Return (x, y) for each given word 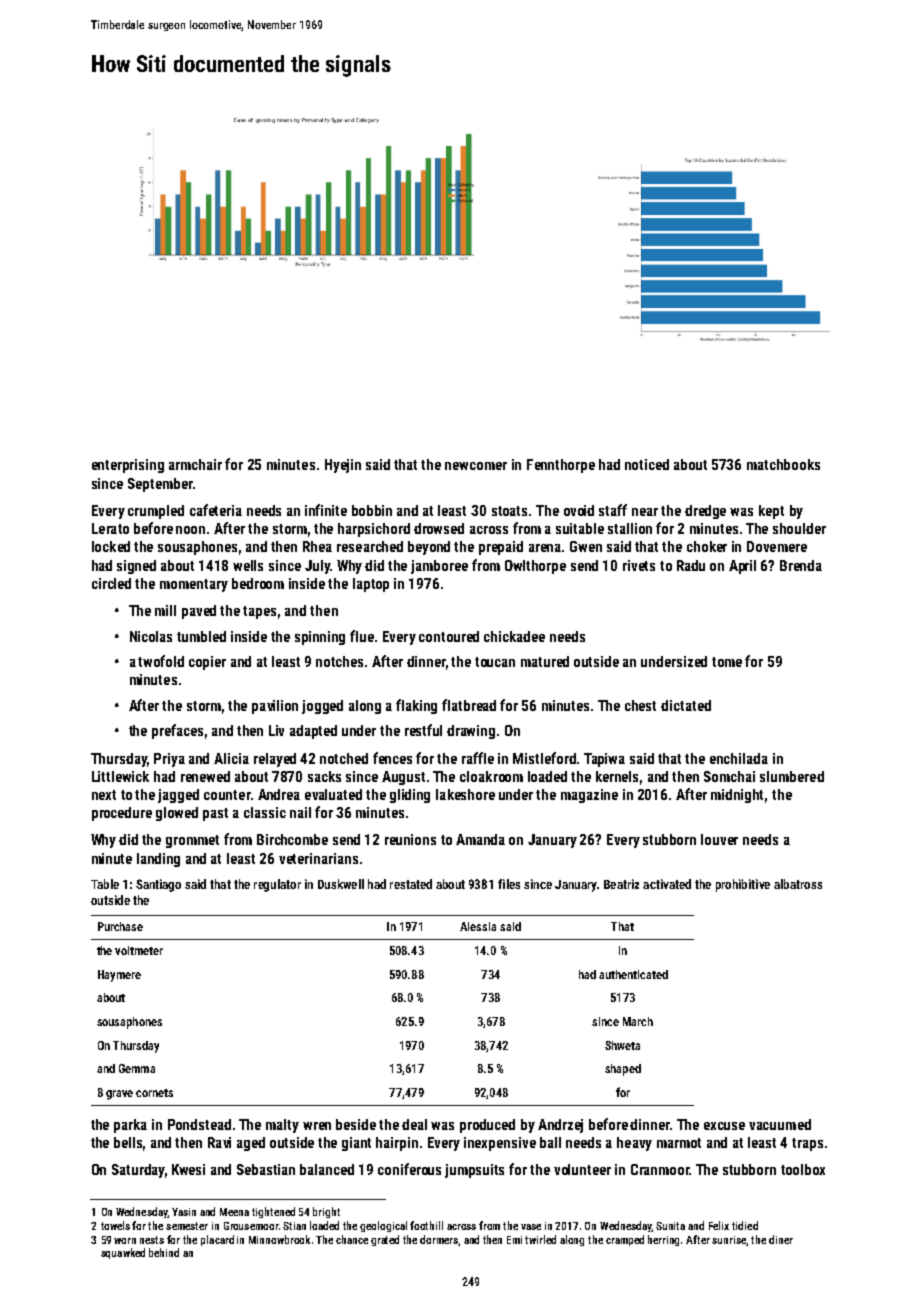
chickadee (514, 636)
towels (115, 1225)
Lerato (110, 528)
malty (282, 1126)
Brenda (801, 565)
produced (487, 1126)
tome (727, 662)
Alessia (478, 926)
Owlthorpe (535, 567)
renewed (205, 776)
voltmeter (139, 950)
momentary (194, 585)
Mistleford (544, 758)
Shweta (622, 1045)
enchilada (739, 758)
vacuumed (780, 1124)
